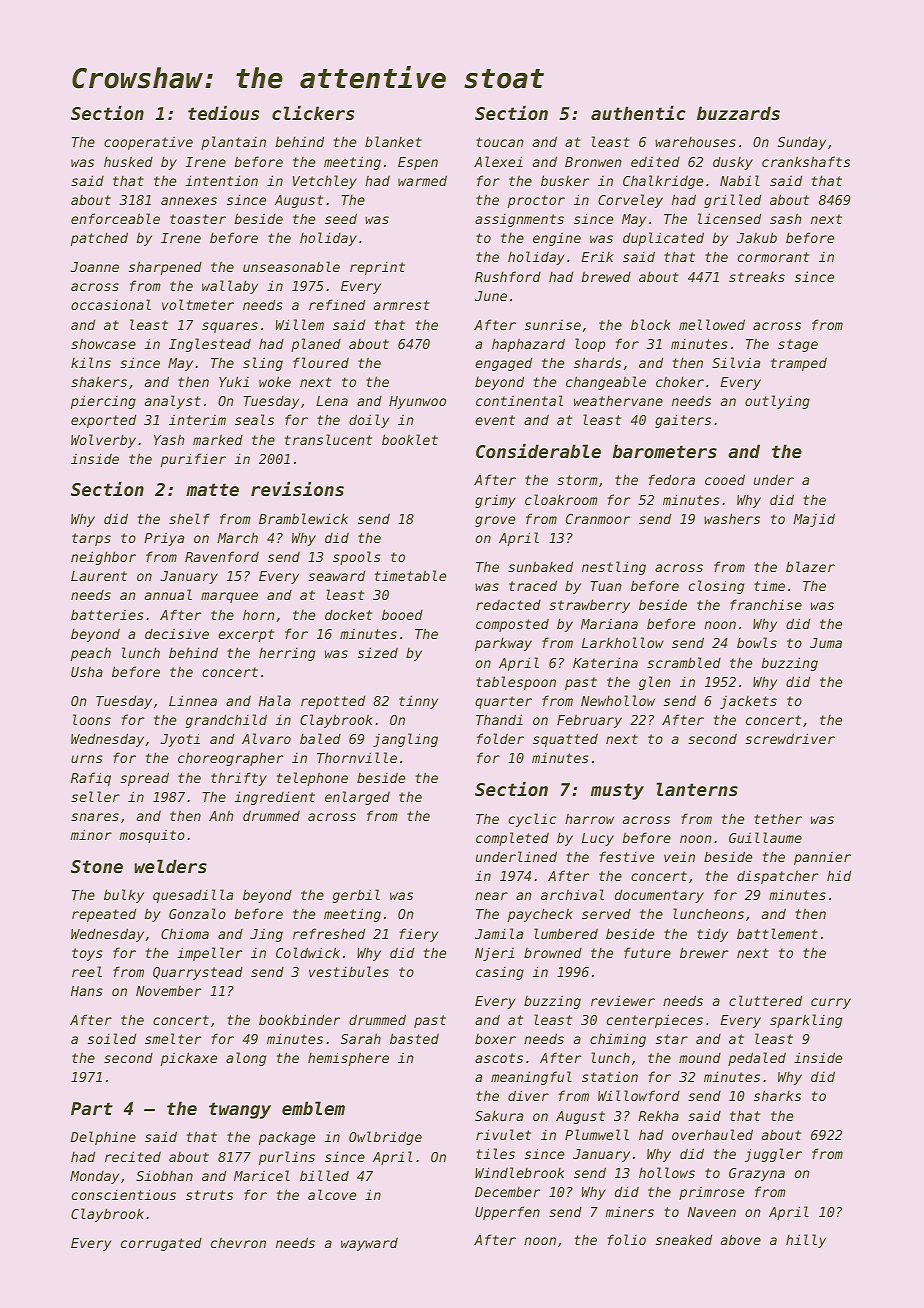  I want to click on casing, so click(500, 973).
